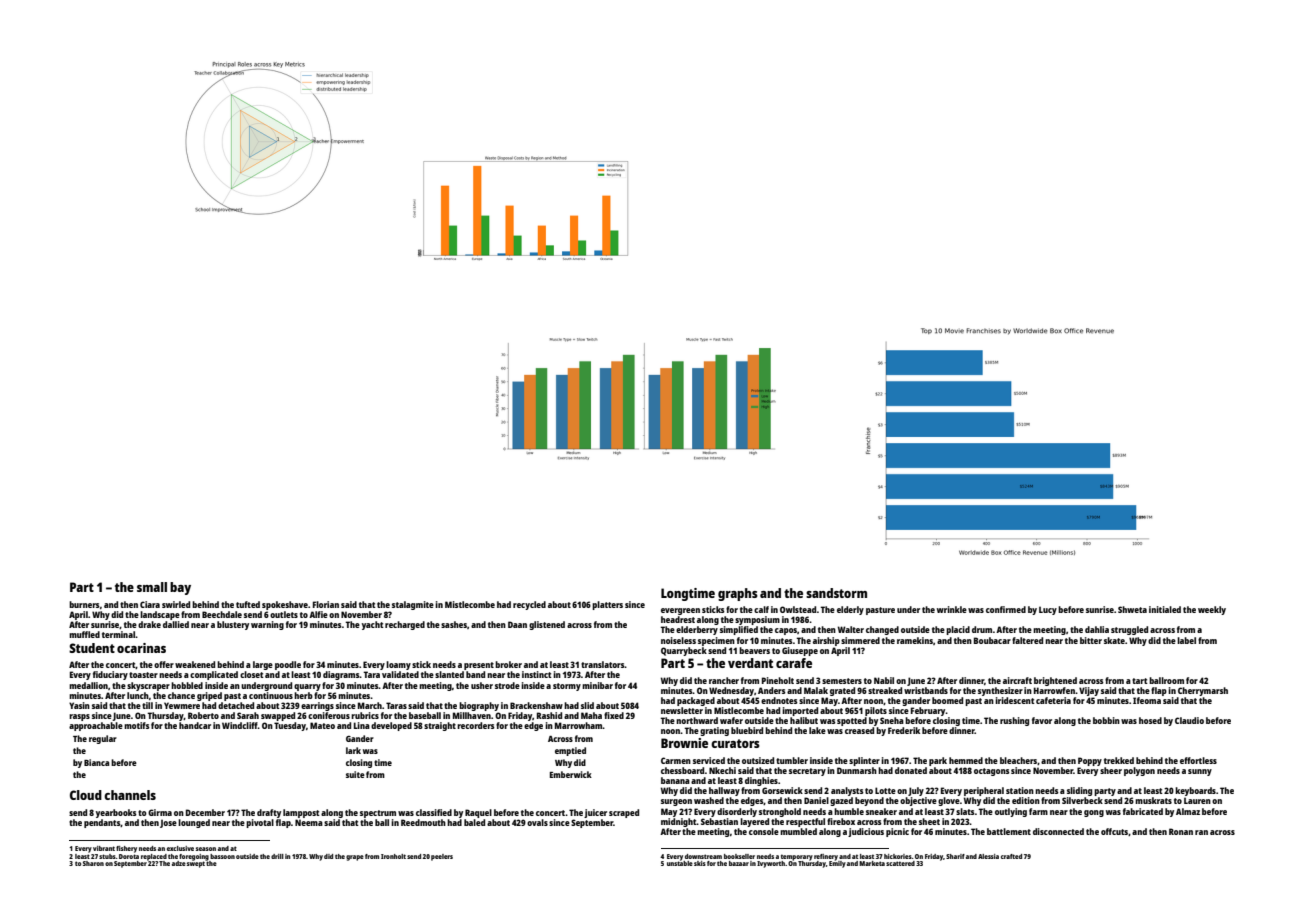  What do you see at coordinates (326, 604) in the page?
I see `Florian` at bounding box center [326, 604].
